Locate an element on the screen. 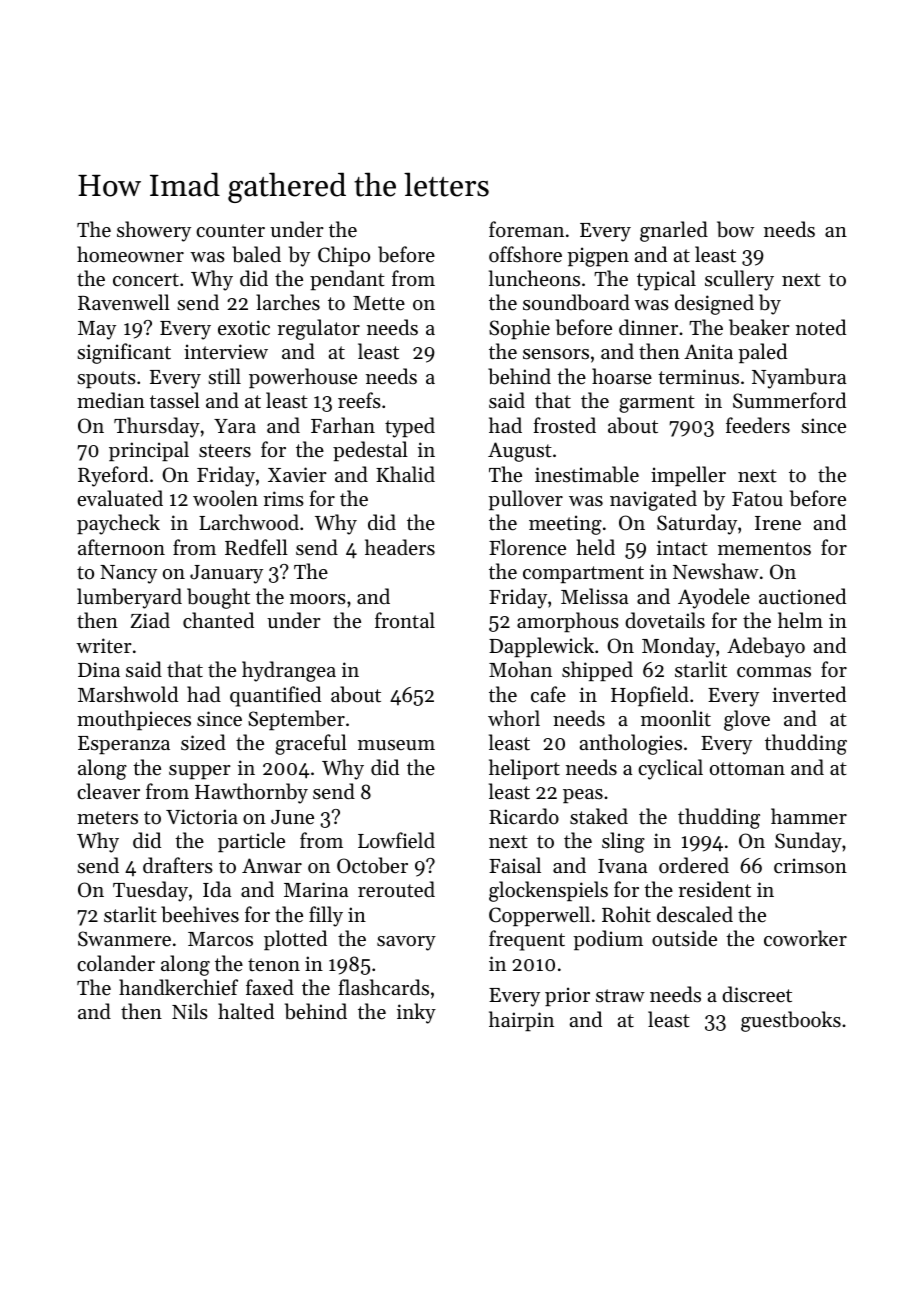  evaluated is located at coordinates (120, 498).
